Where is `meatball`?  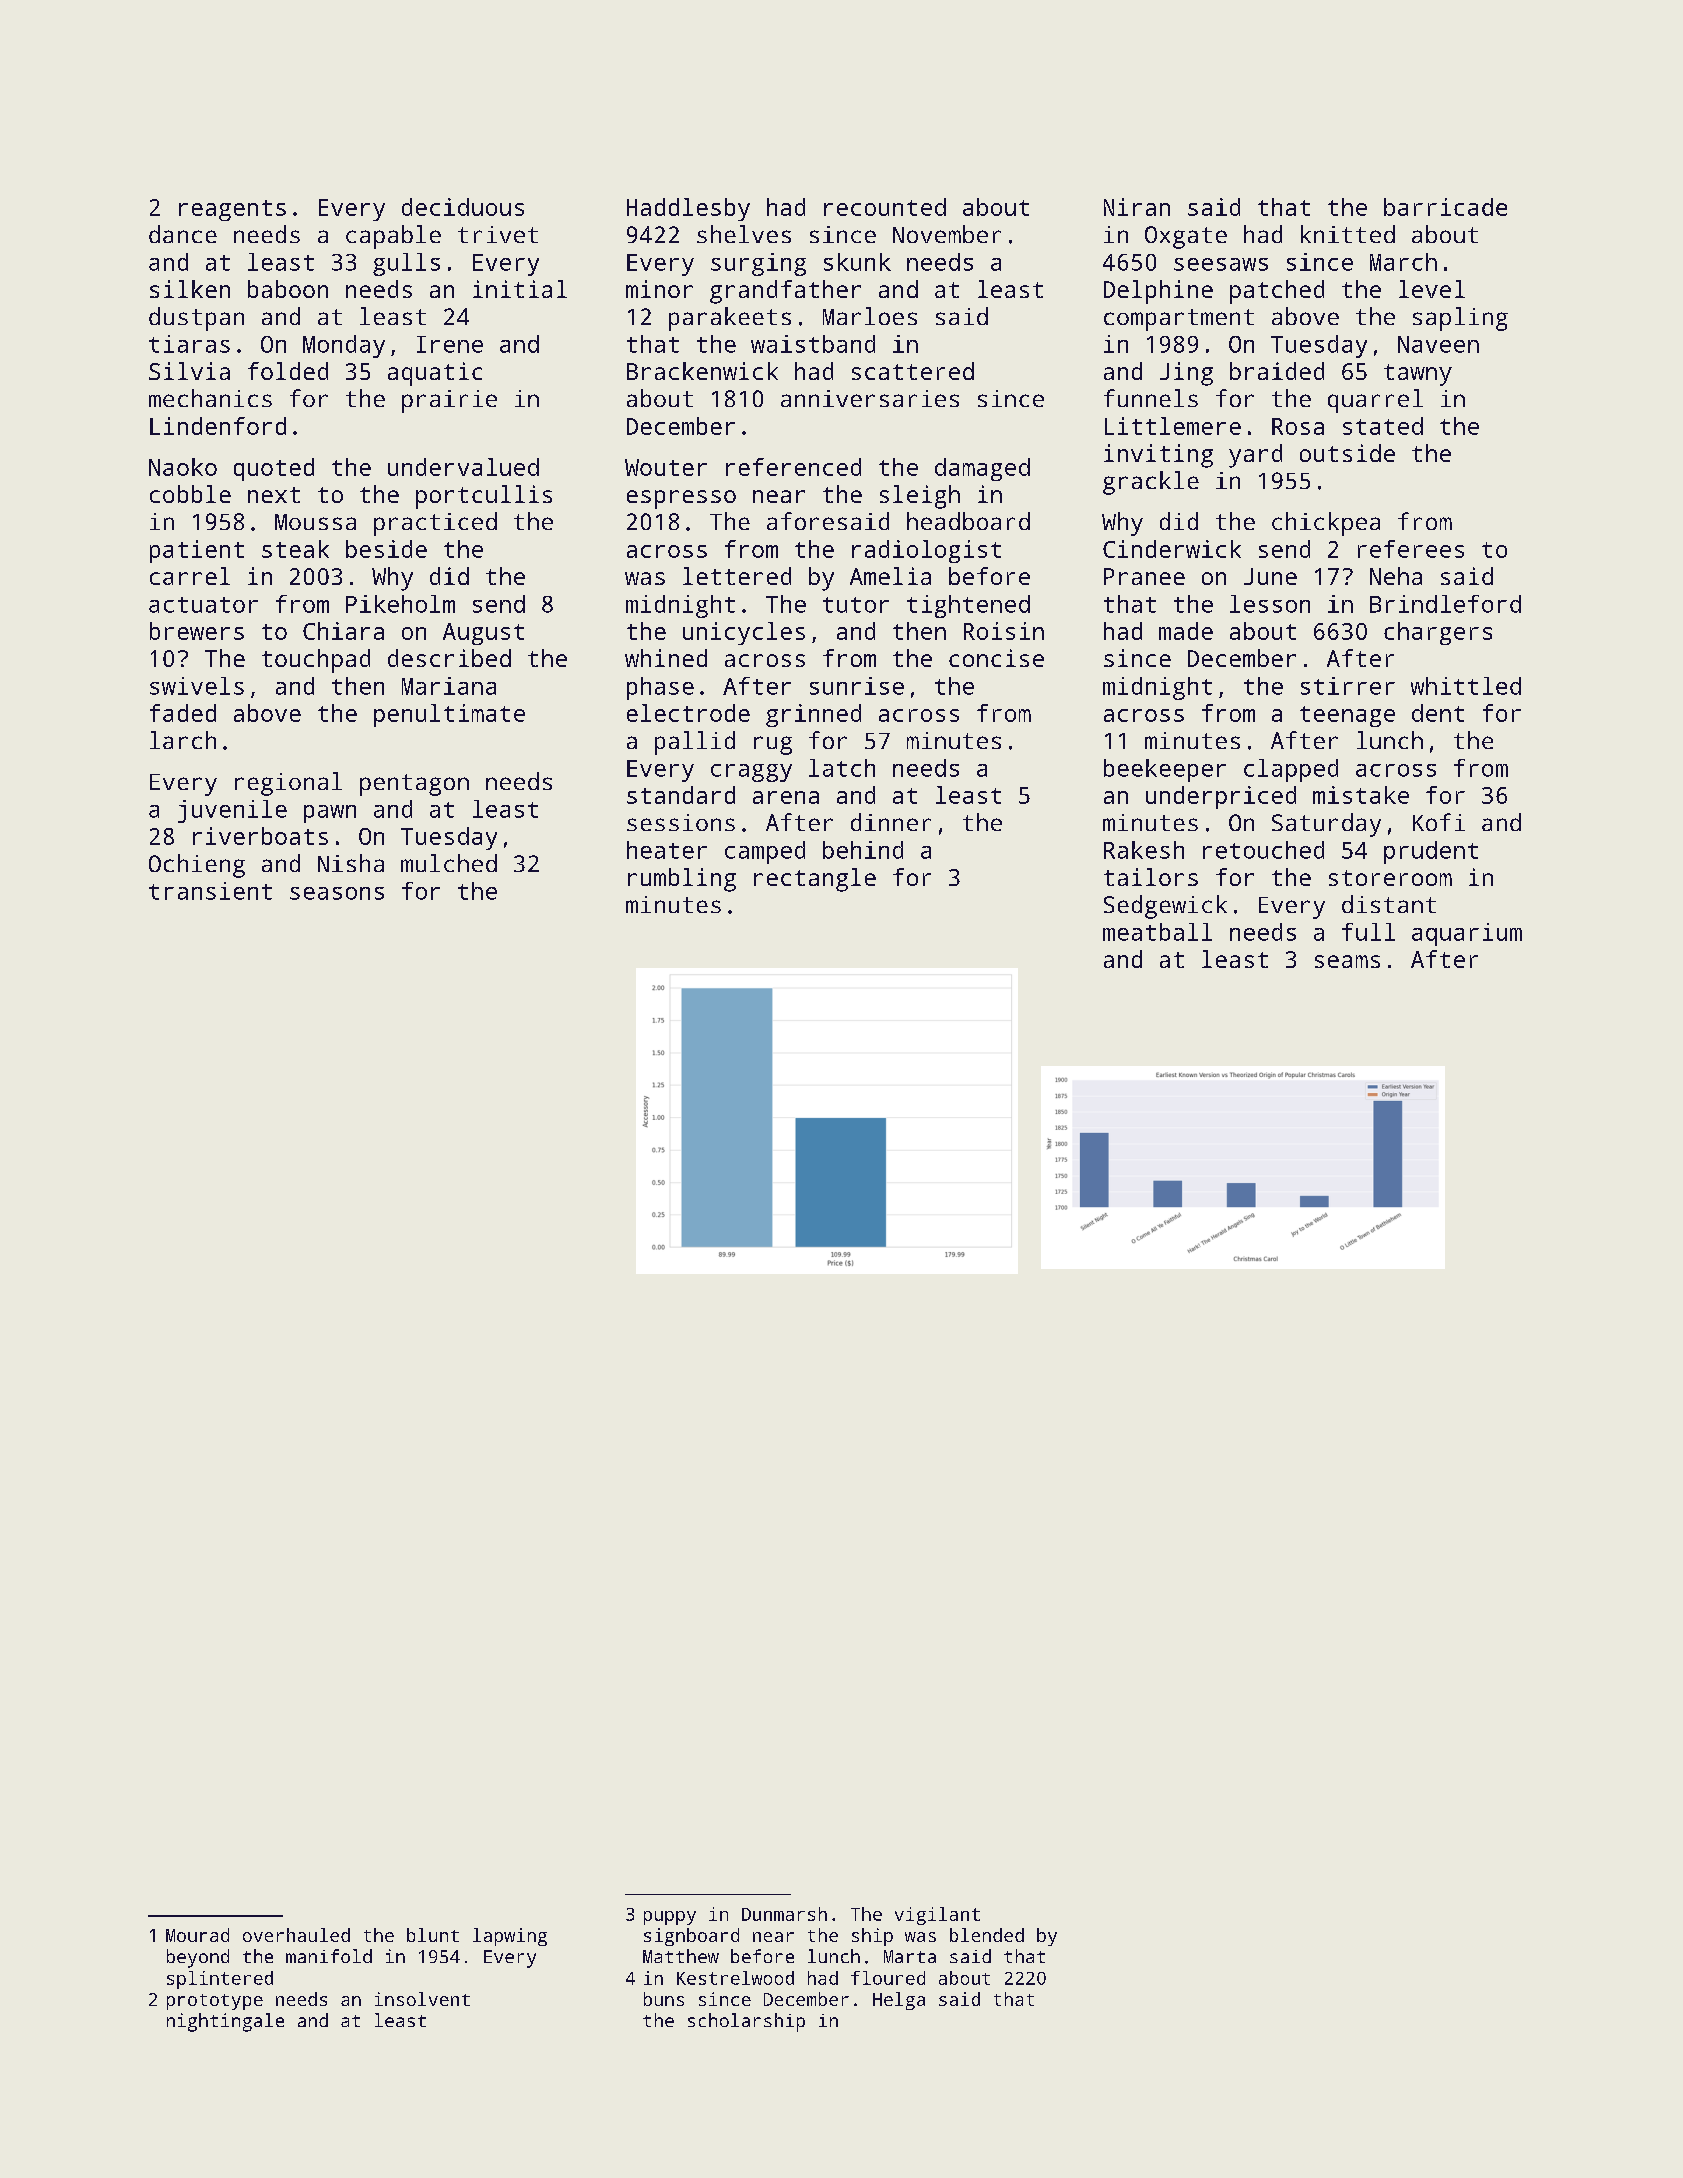 meatball is located at coordinates (1157, 932).
